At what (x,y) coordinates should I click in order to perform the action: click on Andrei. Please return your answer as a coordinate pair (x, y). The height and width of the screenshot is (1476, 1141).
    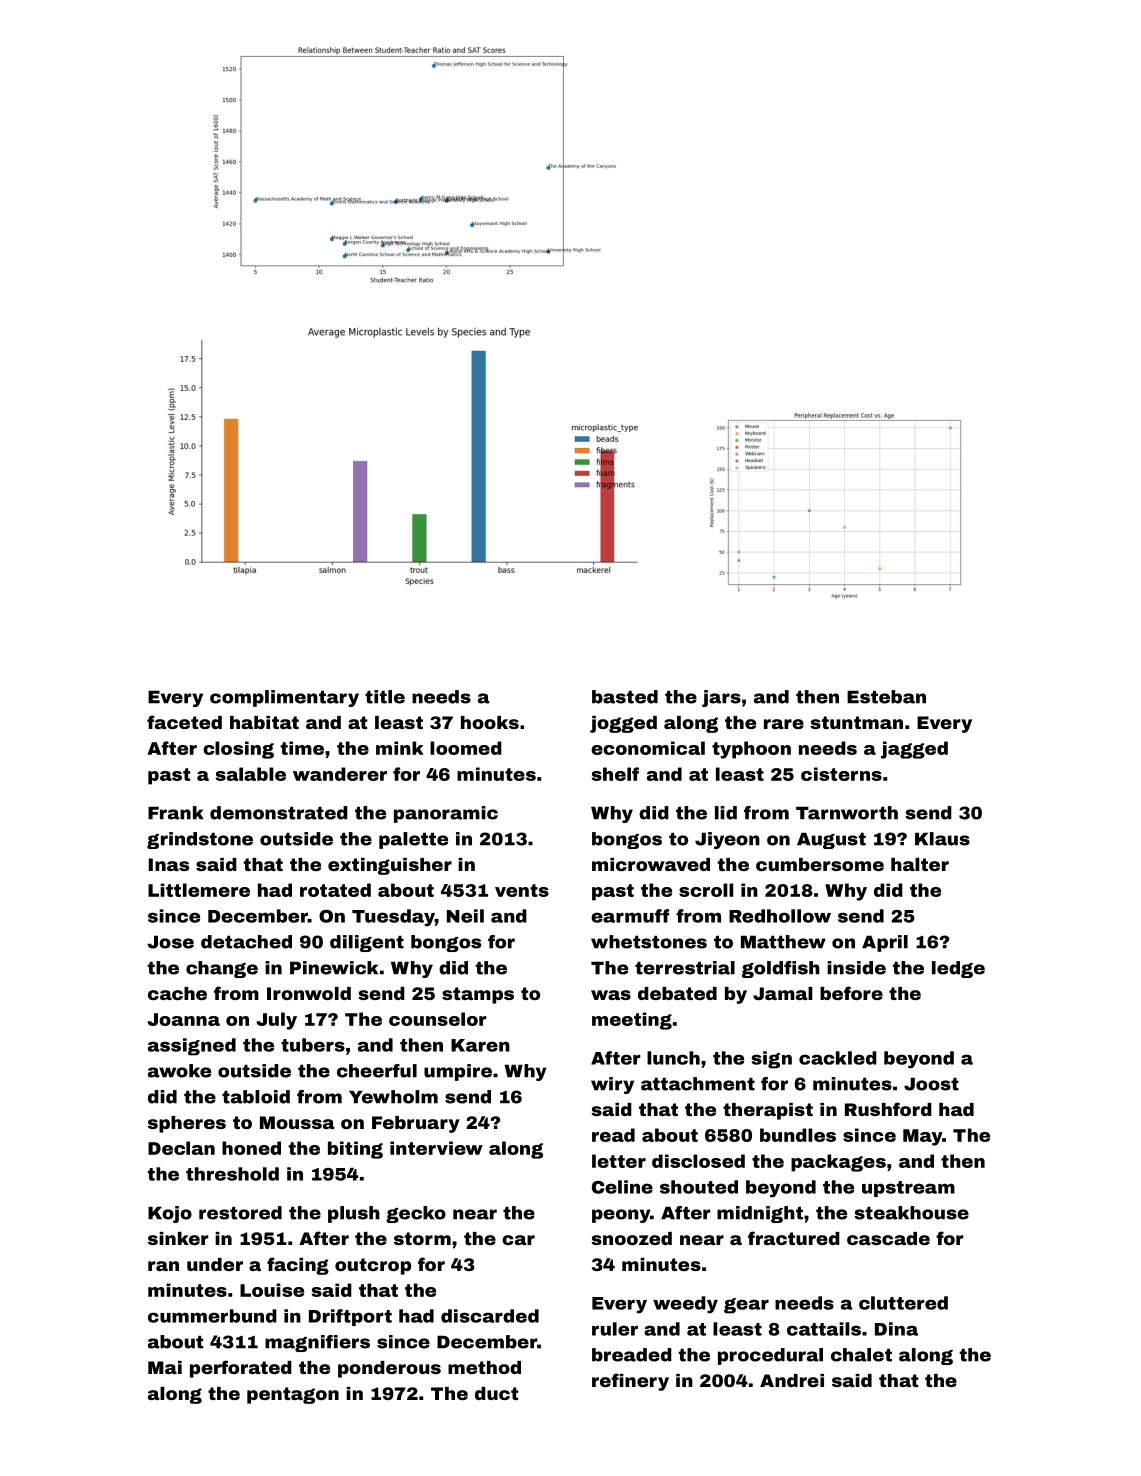
    Looking at the image, I should click on (792, 1380).
